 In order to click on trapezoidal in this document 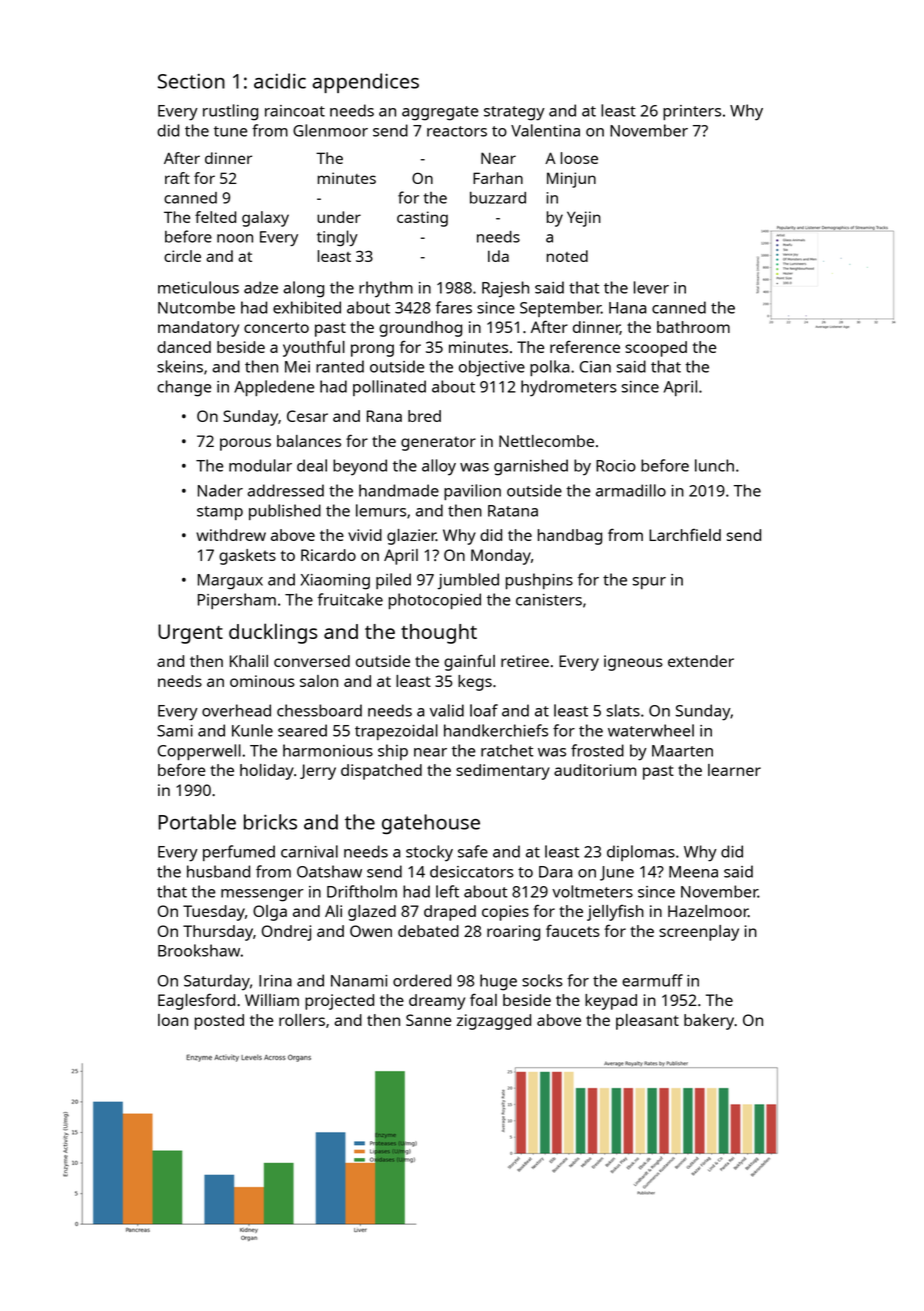, I will do `click(396, 732)`.
